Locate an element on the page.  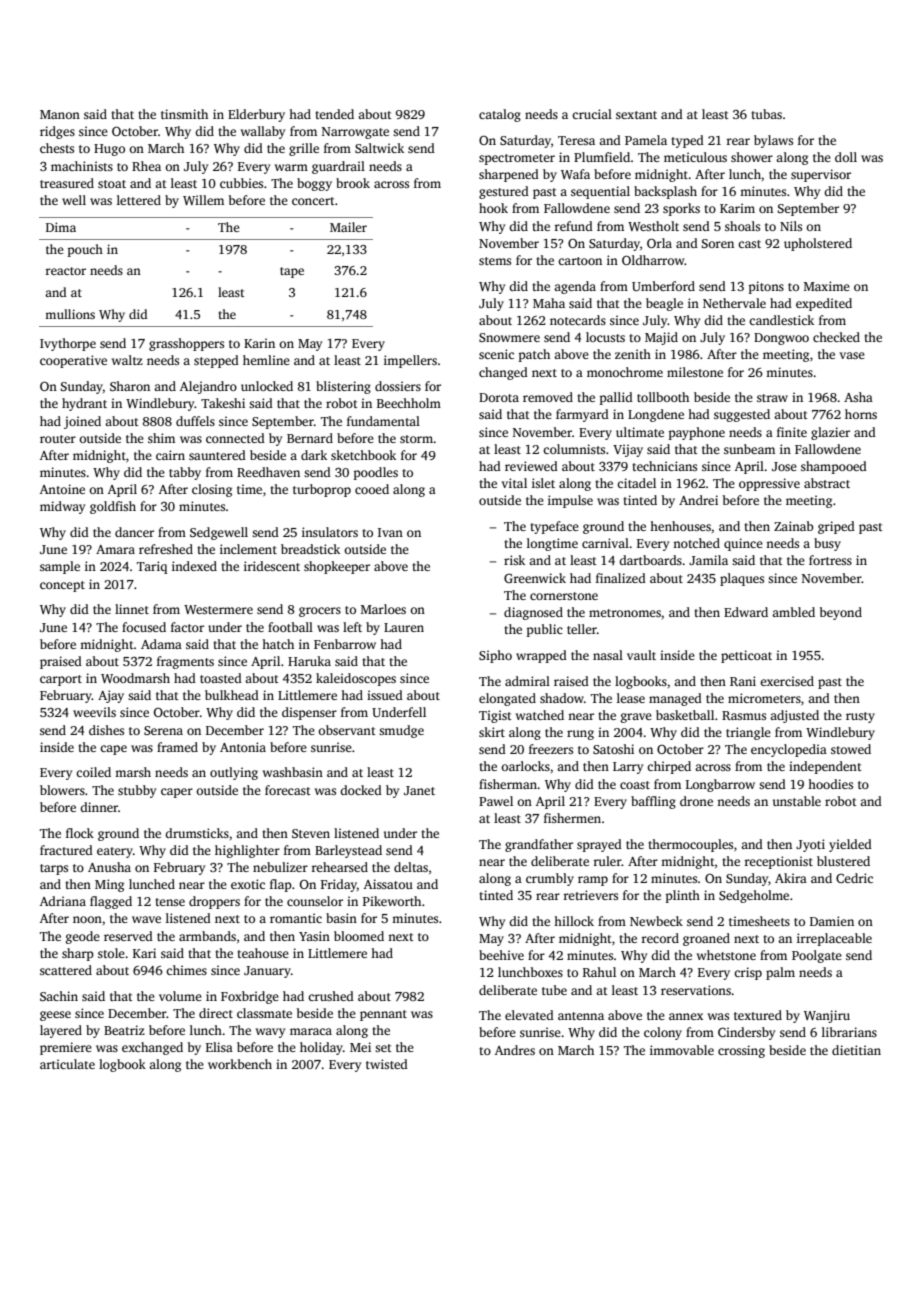
petticoat is located at coordinates (746, 656).
